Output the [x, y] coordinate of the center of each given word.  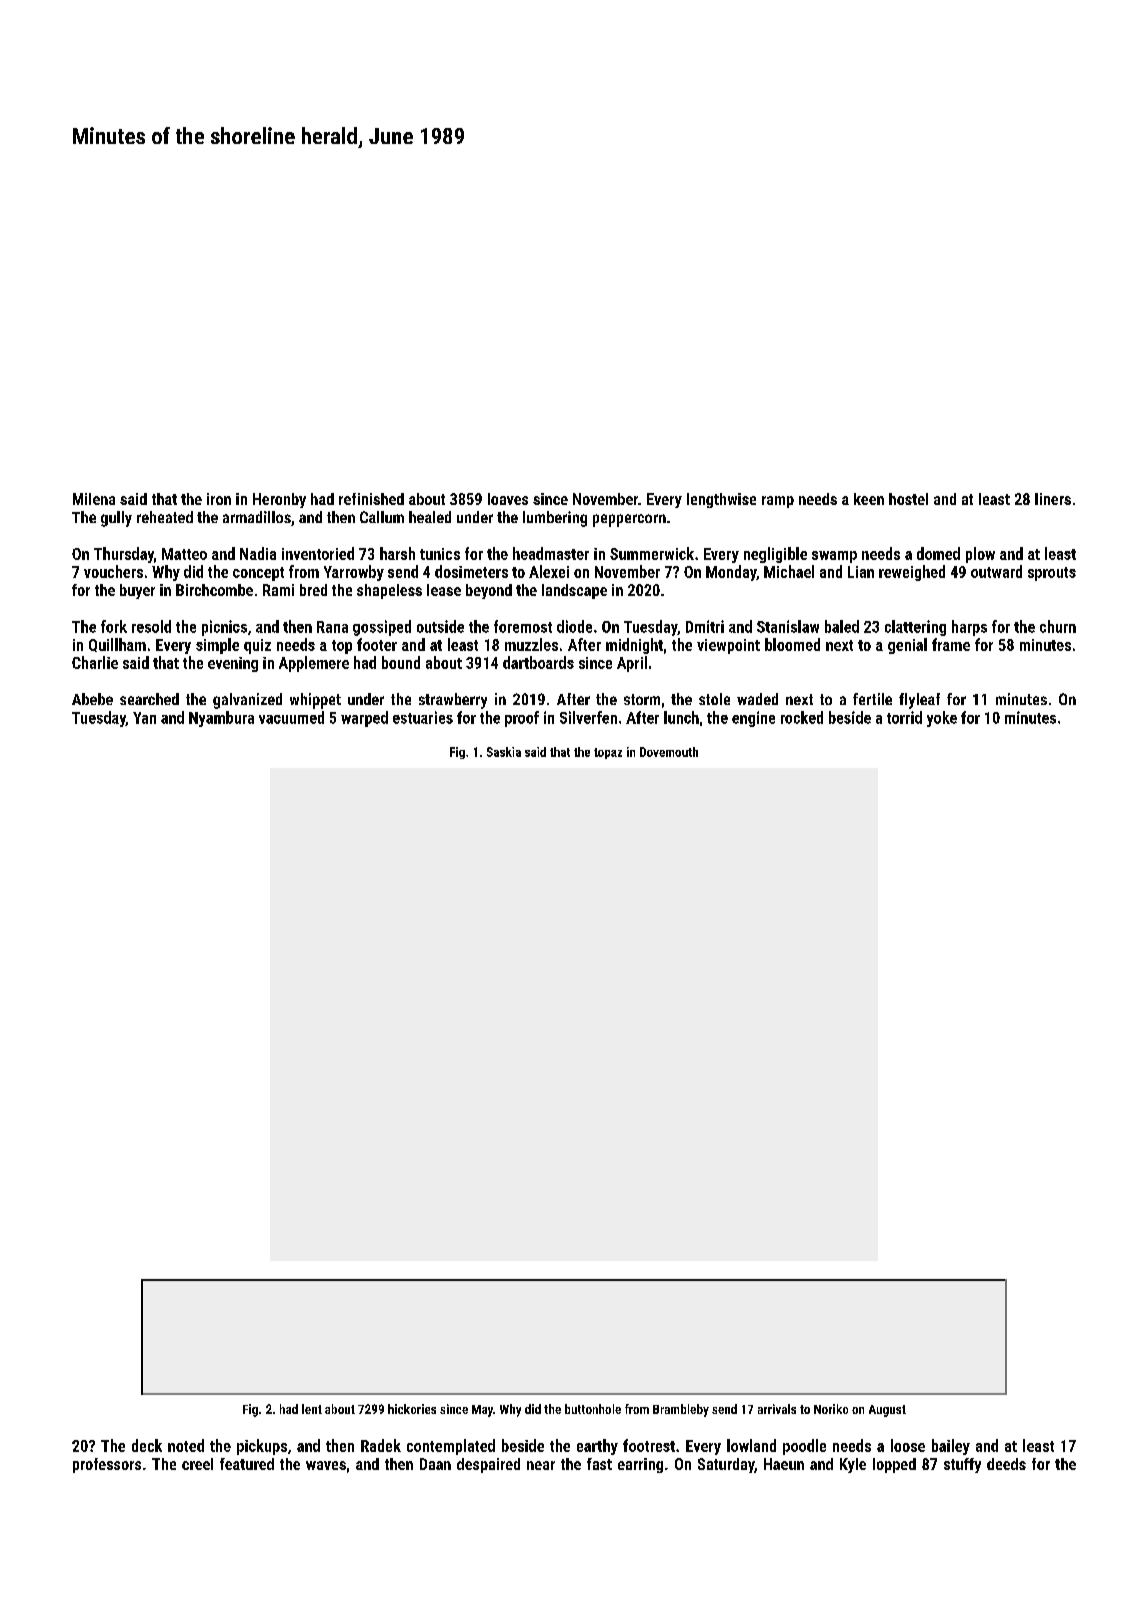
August [887, 1411]
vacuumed [291, 717]
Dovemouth [669, 752]
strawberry [453, 701]
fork [114, 626]
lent [312, 1409]
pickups [262, 1447]
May [482, 1411]
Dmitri [705, 626]
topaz [608, 753]
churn [1058, 626]
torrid [904, 717]
